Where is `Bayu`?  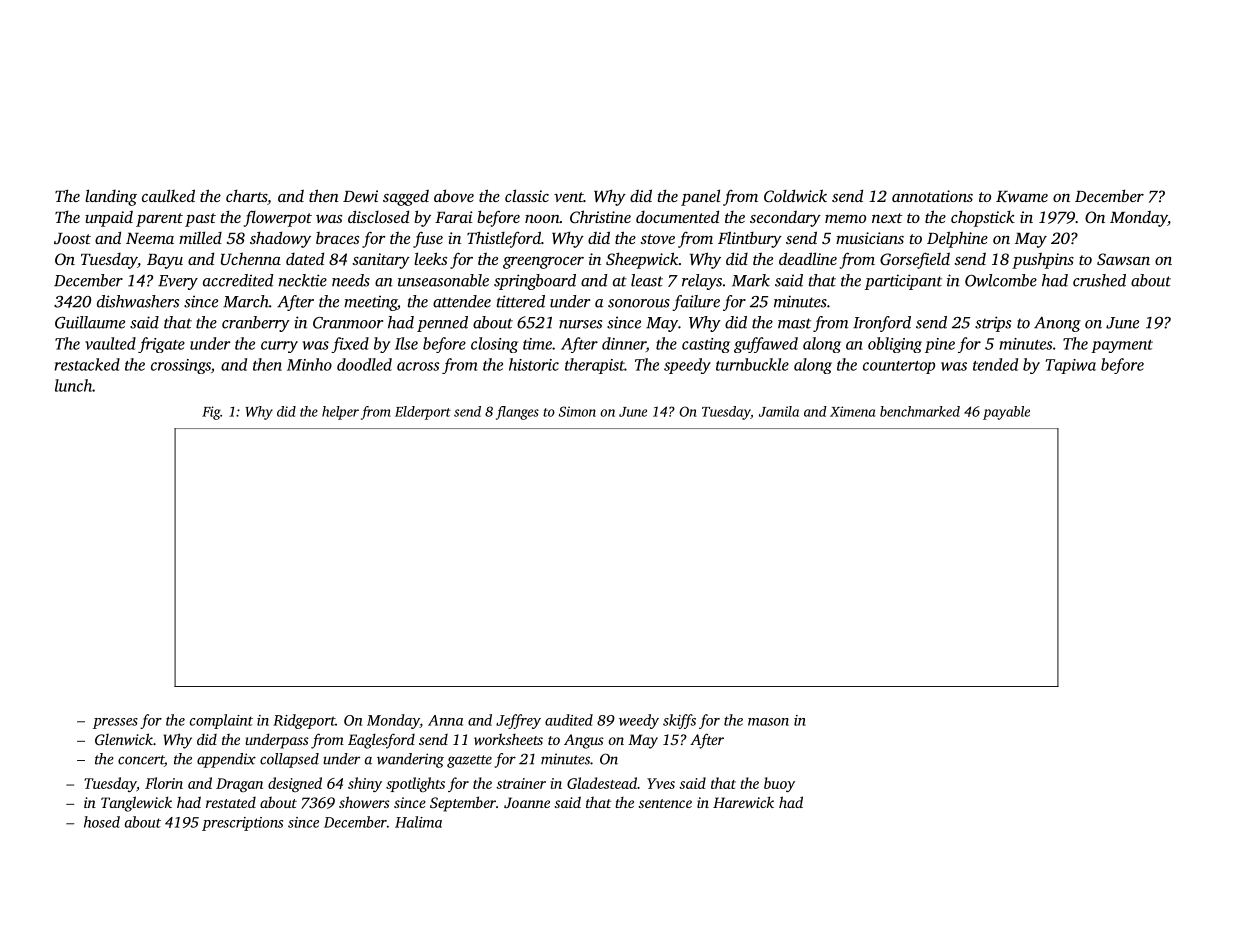 Bayu is located at coordinates (165, 261).
